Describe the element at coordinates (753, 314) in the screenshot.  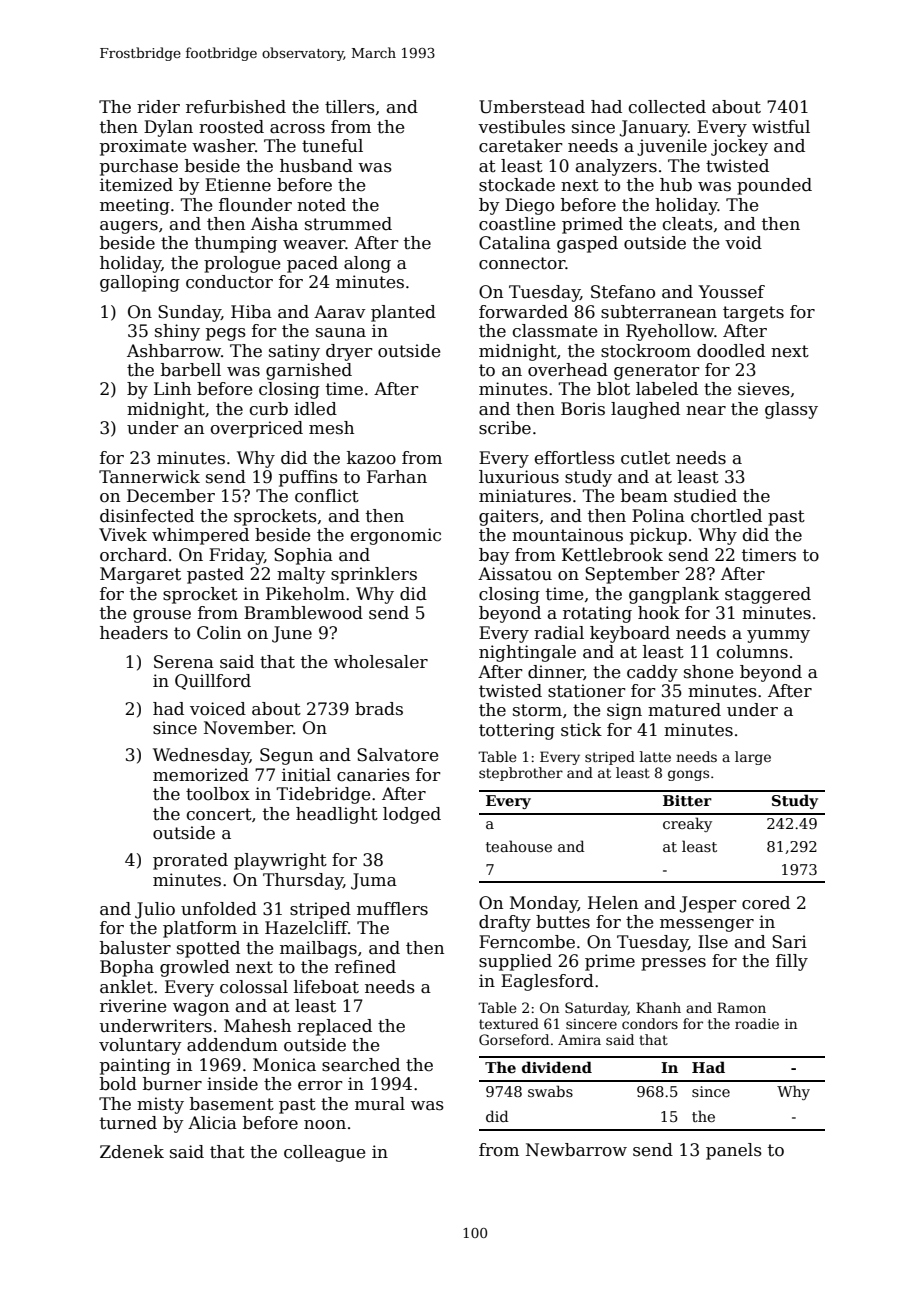
I see `targets` at that location.
